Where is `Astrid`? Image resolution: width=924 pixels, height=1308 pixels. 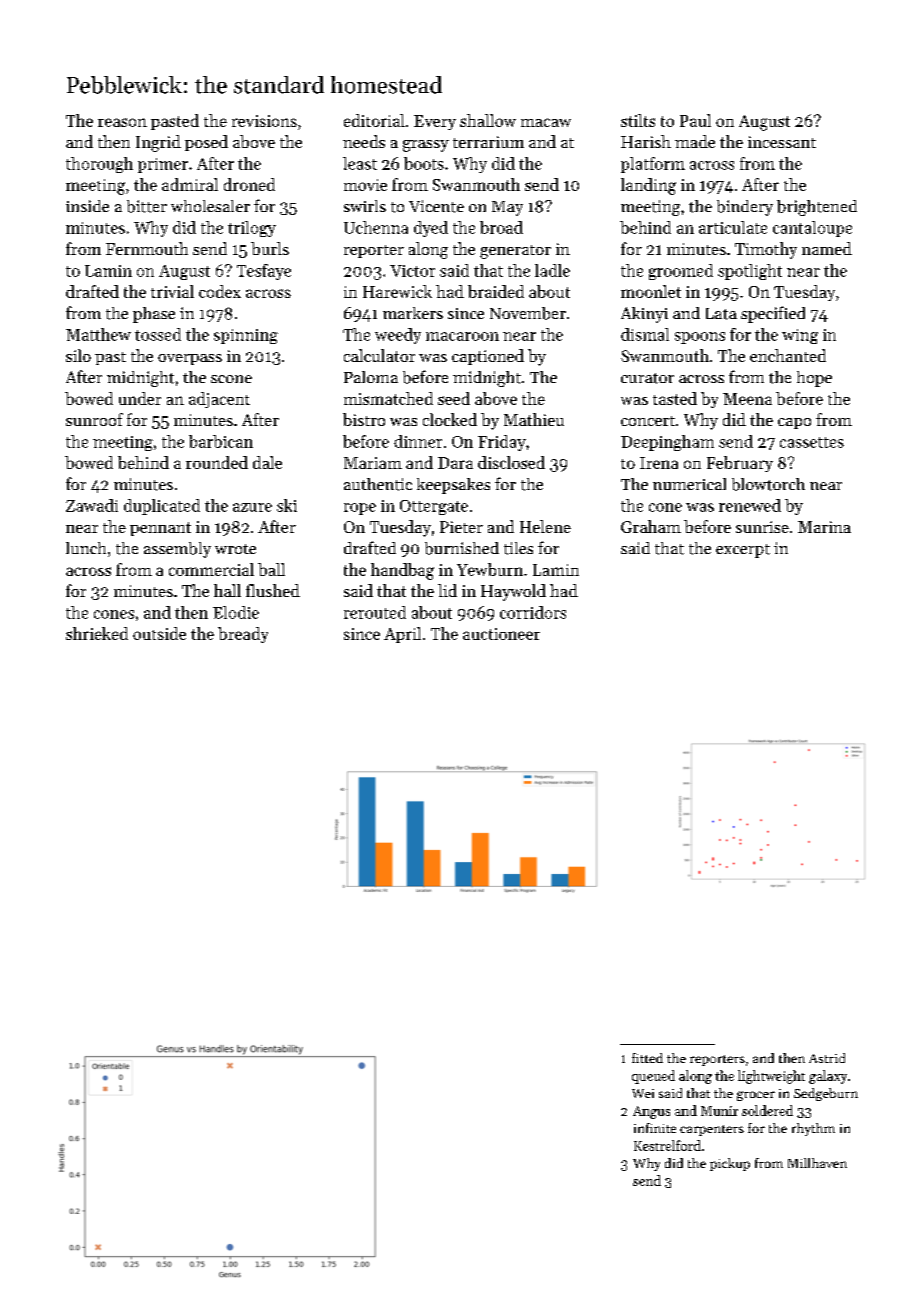 Astrid is located at coordinates (827, 1058).
